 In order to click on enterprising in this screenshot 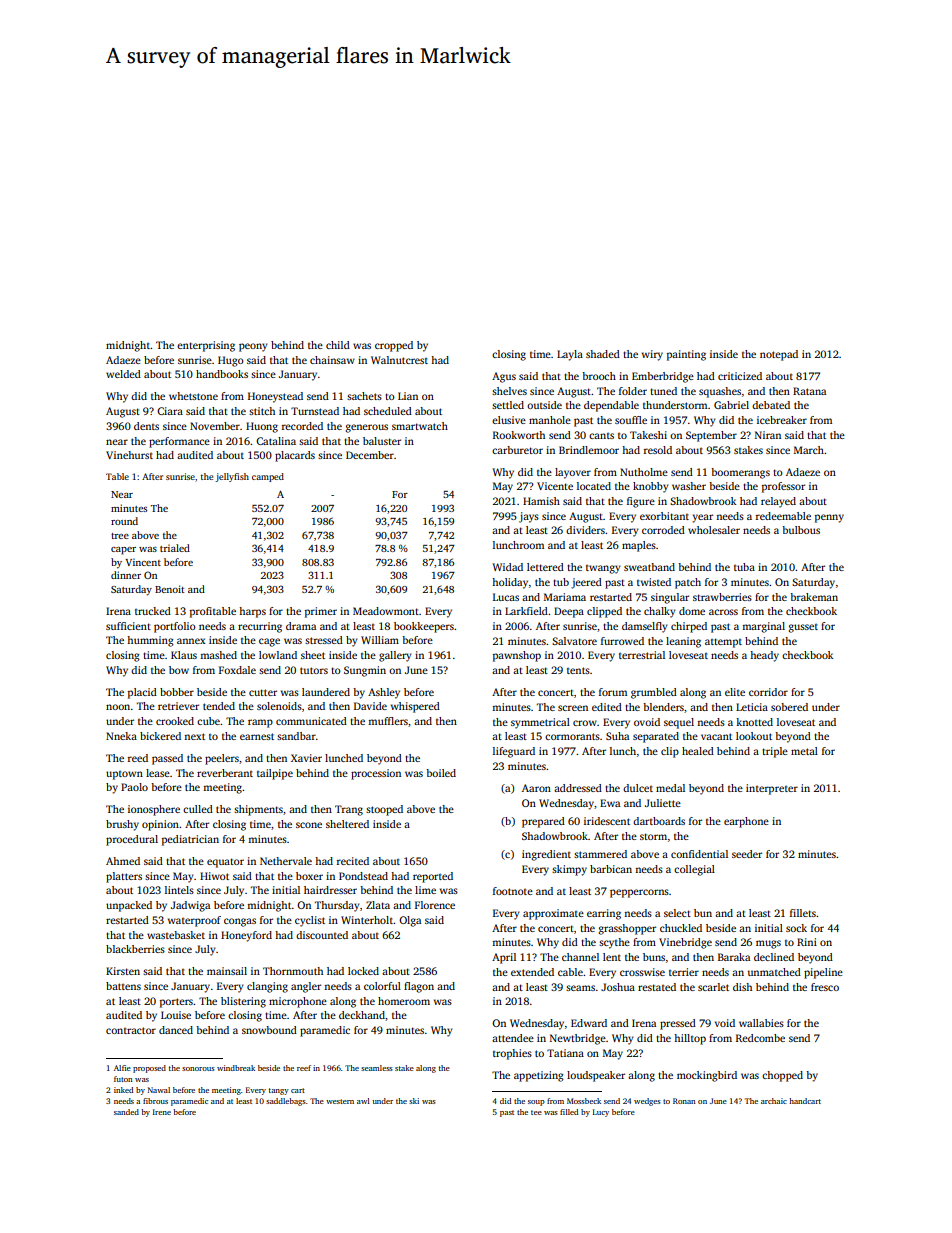, I will do `click(206, 346)`.
